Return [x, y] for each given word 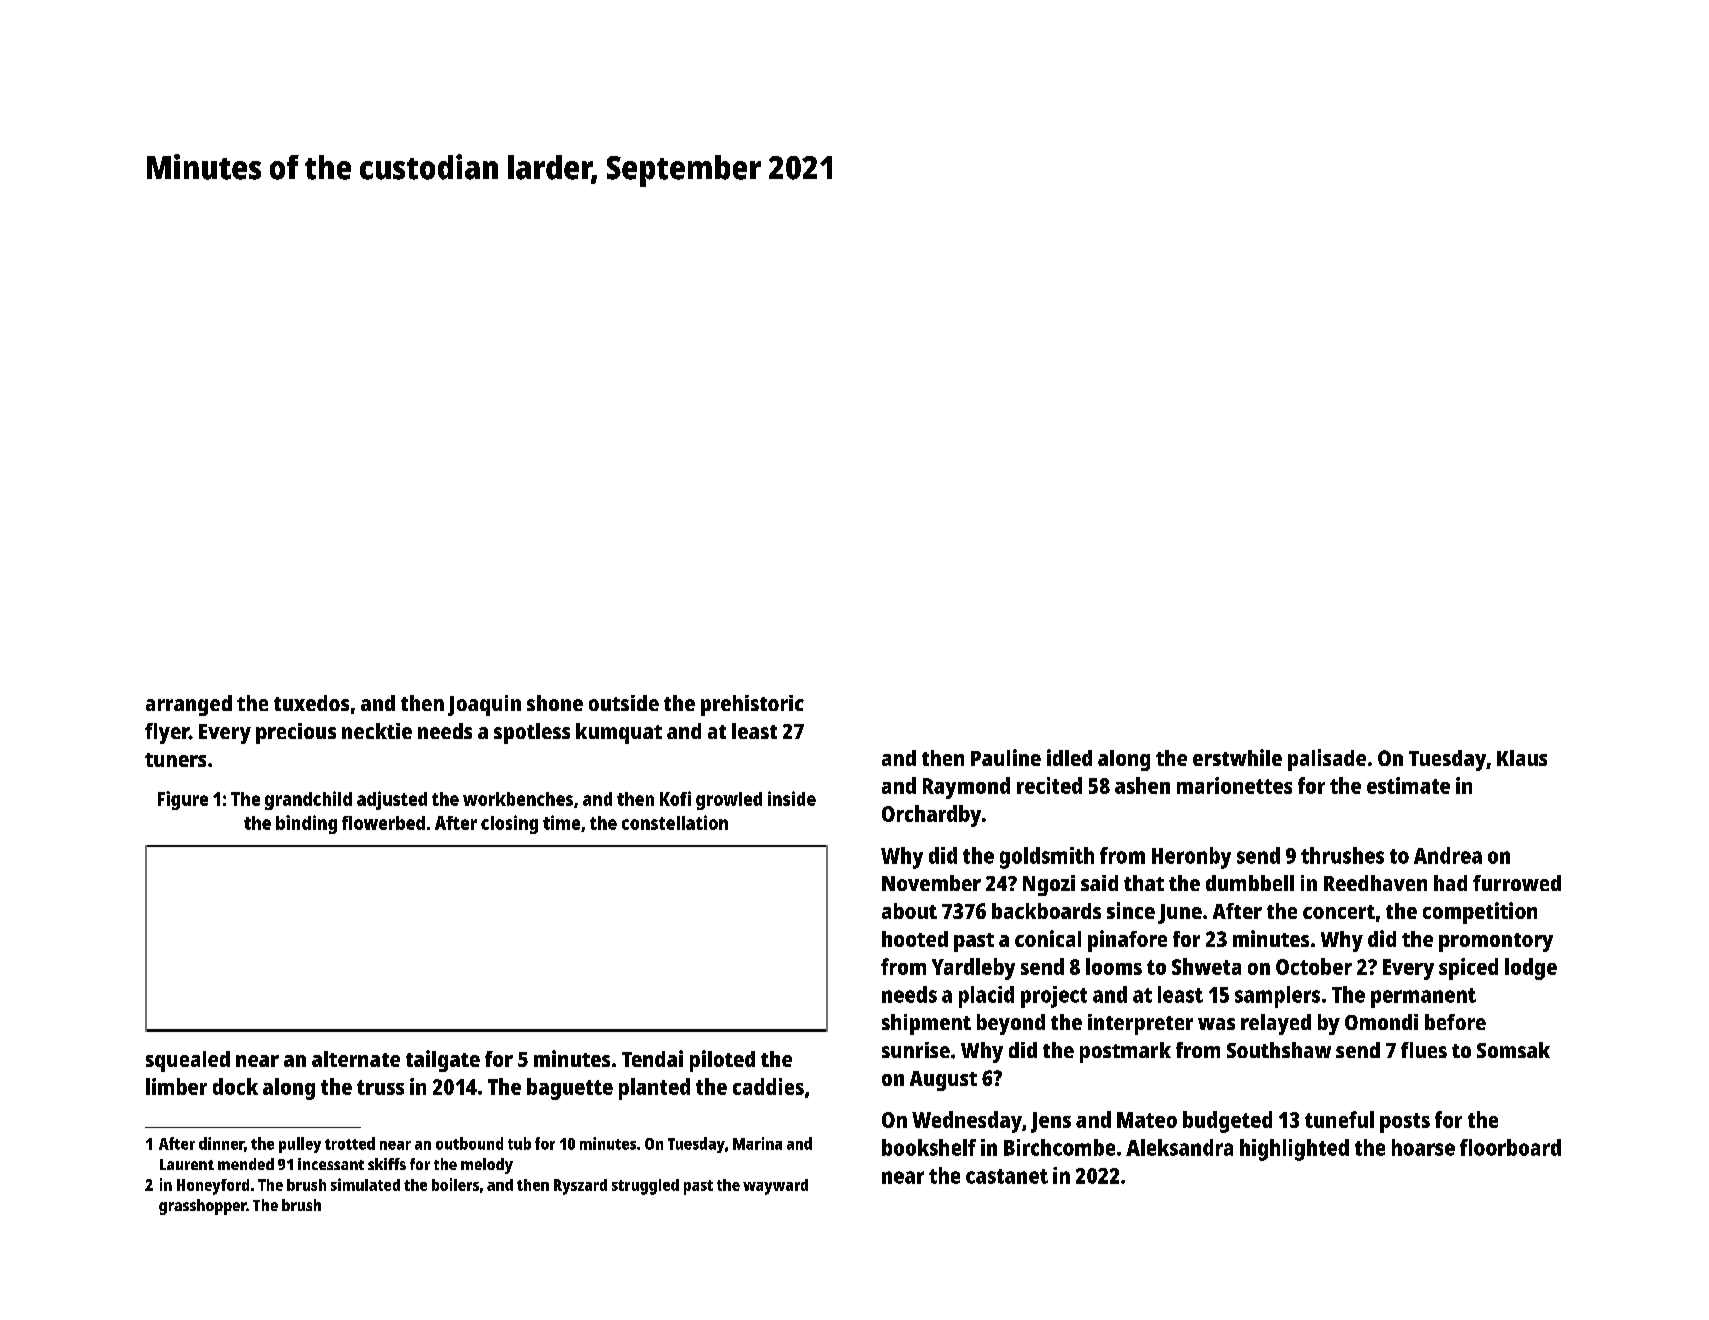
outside [624, 703]
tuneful [1339, 1119]
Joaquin [484, 705]
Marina [757, 1143]
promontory [1496, 942]
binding [306, 824]
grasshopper [202, 1207]
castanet [1007, 1176]
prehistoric [752, 705]
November [931, 883]
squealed [188, 1061]
